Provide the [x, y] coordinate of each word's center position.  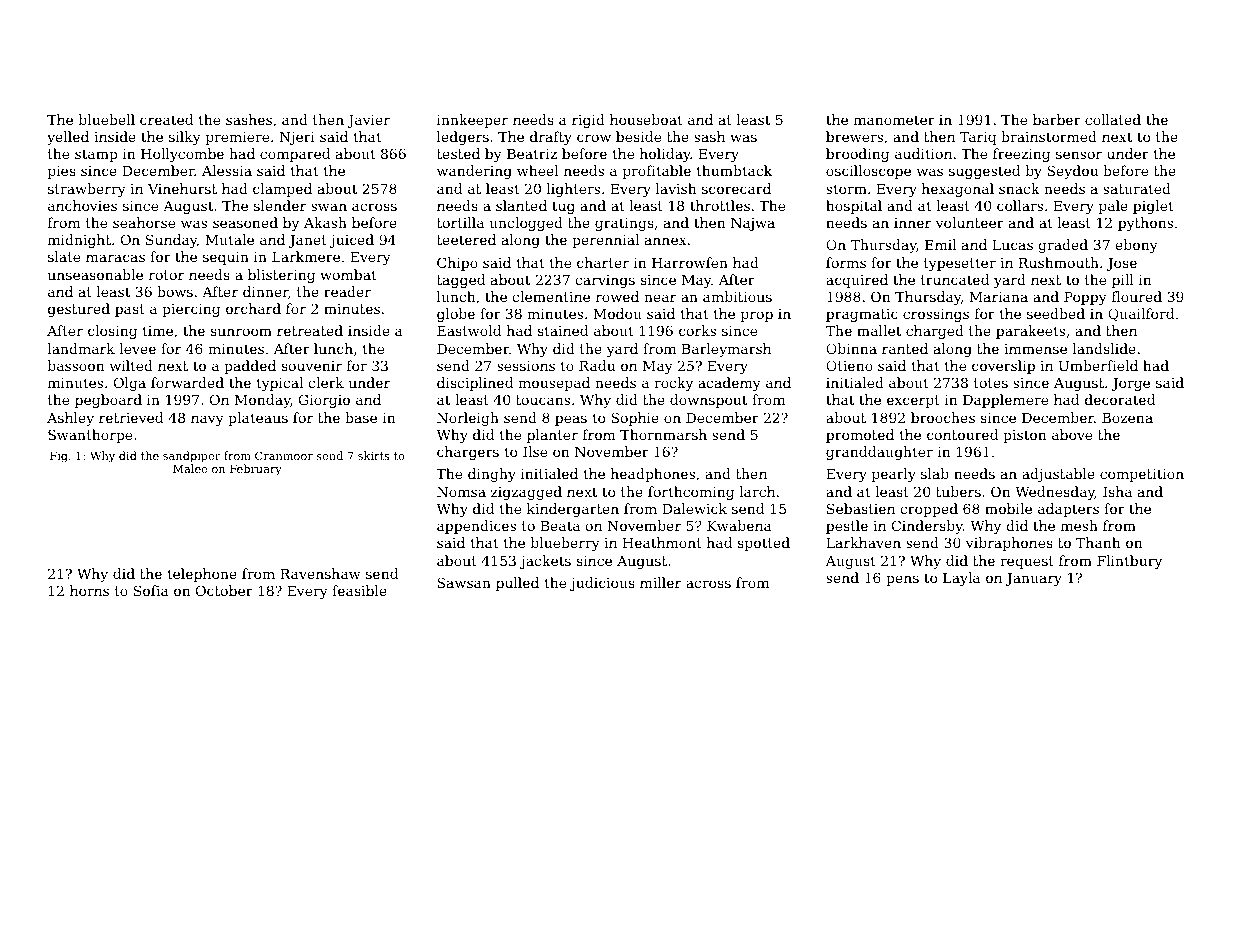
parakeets [1030, 332]
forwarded [187, 382]
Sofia [151, 590]
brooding [857, 155]
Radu [597, 365]
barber [1057, 119]
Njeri [297, 138]
